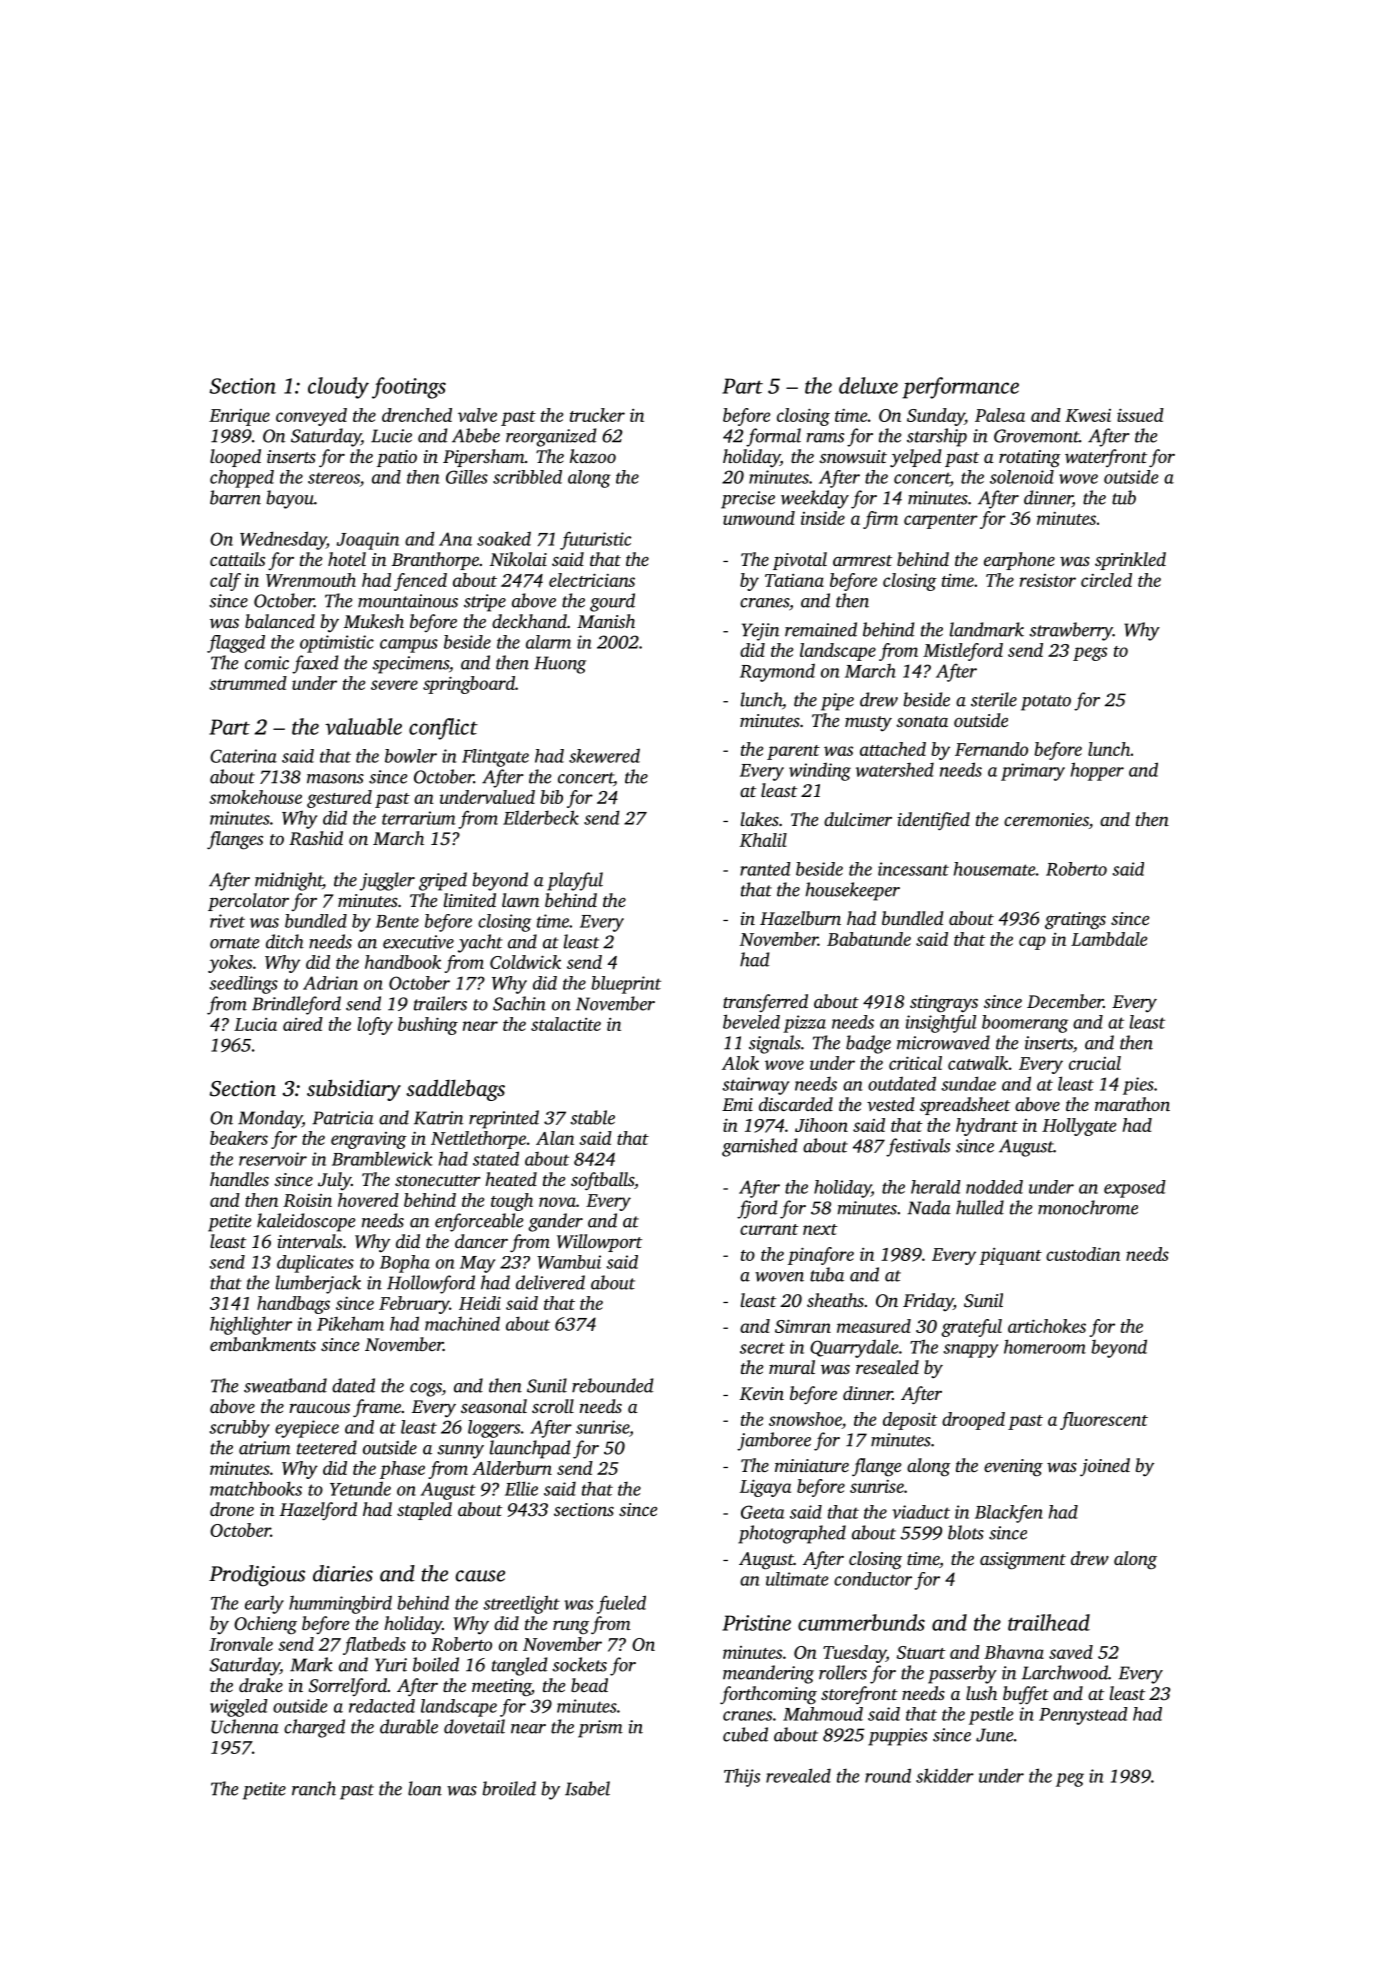 The height and width of the screenshot is (1969, 1386). What do you see at coordinates (960, 388) in the screenshot?
I see `performance` at bounding box center [960, 388].
